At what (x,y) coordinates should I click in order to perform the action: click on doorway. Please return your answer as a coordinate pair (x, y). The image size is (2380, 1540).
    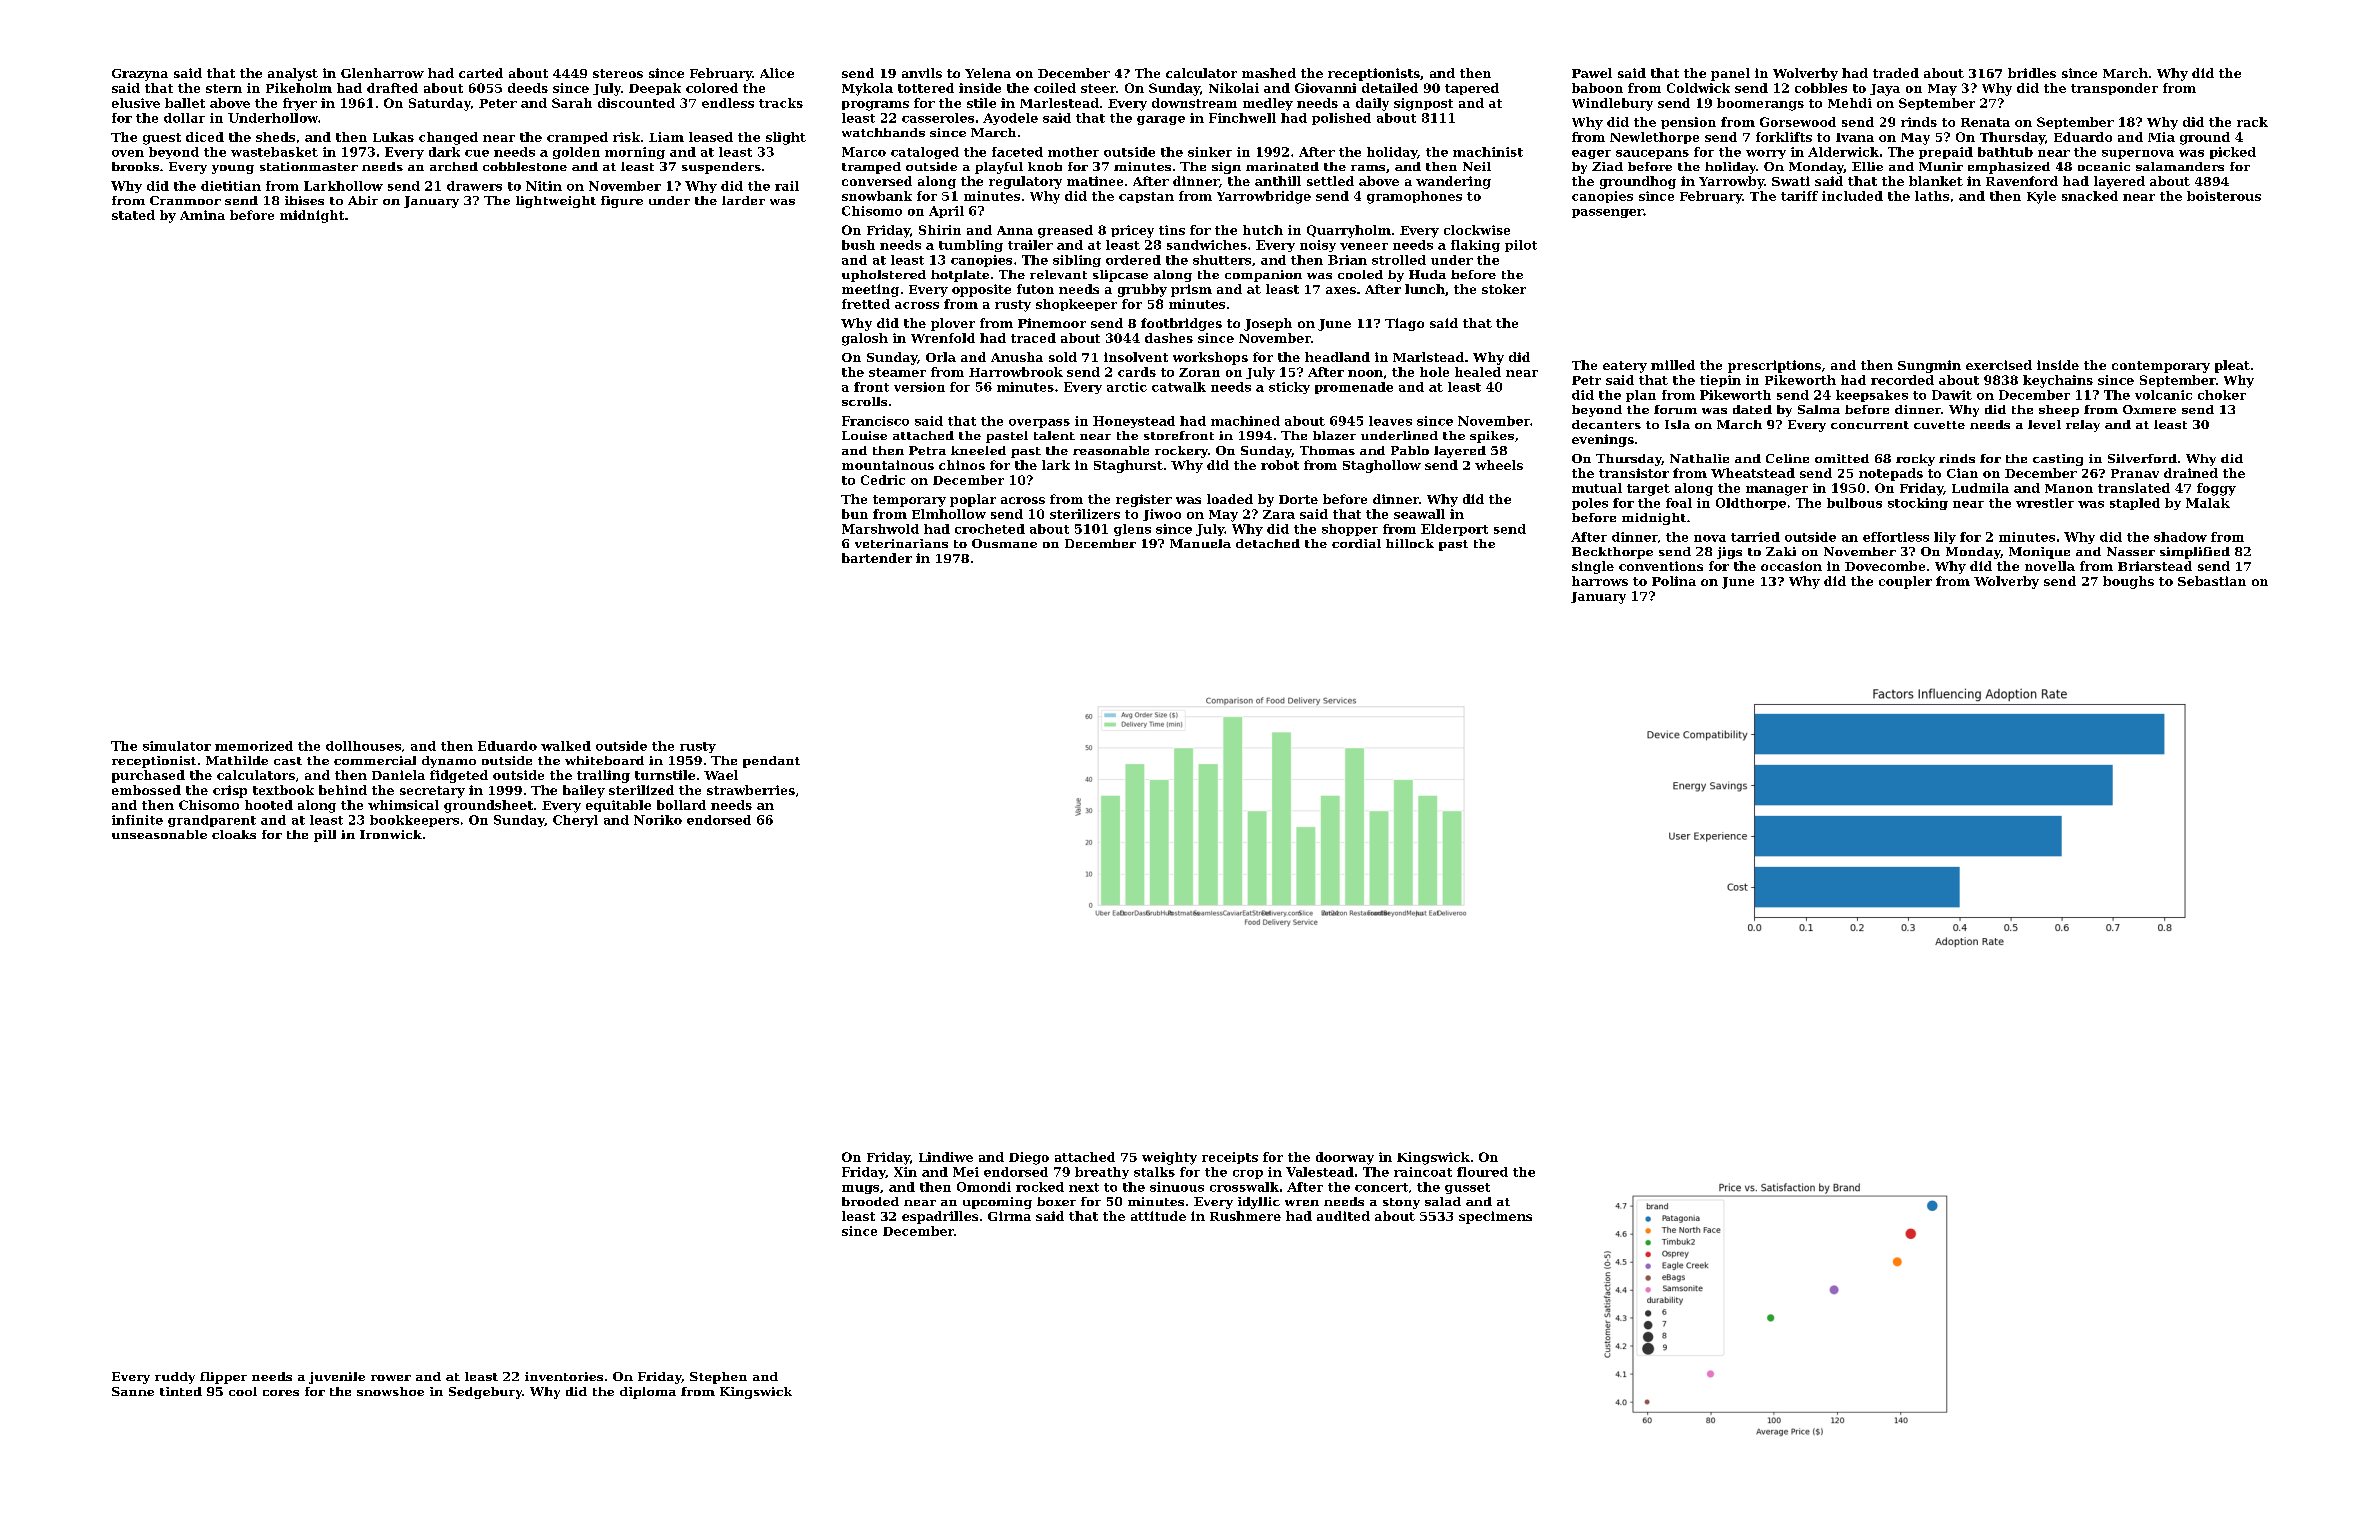
    Looking at the image, I should click on (1345, 1158).
